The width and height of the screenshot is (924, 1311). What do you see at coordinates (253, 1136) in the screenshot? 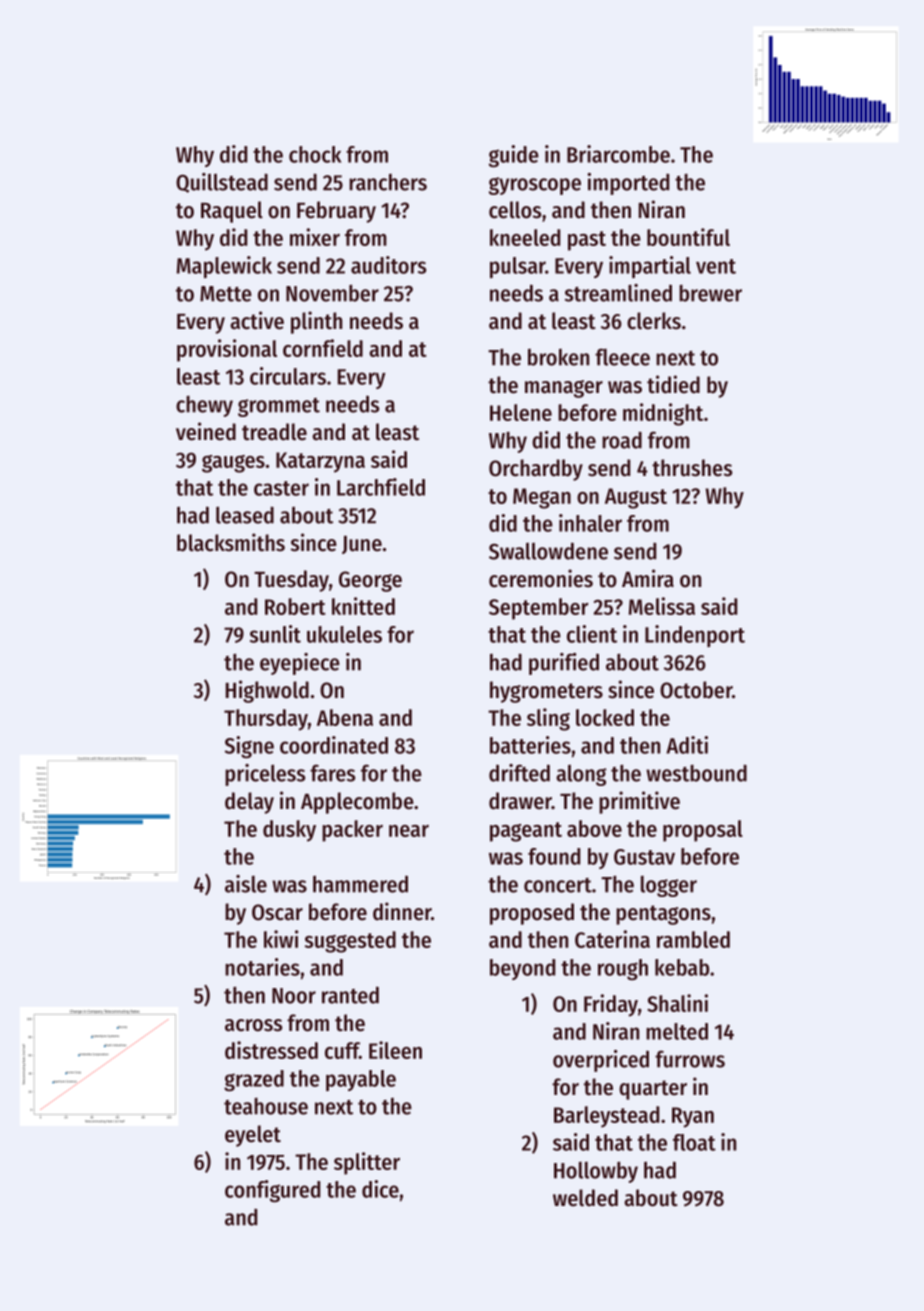
I see `eyelet` at bounding box center [253, 1136].
